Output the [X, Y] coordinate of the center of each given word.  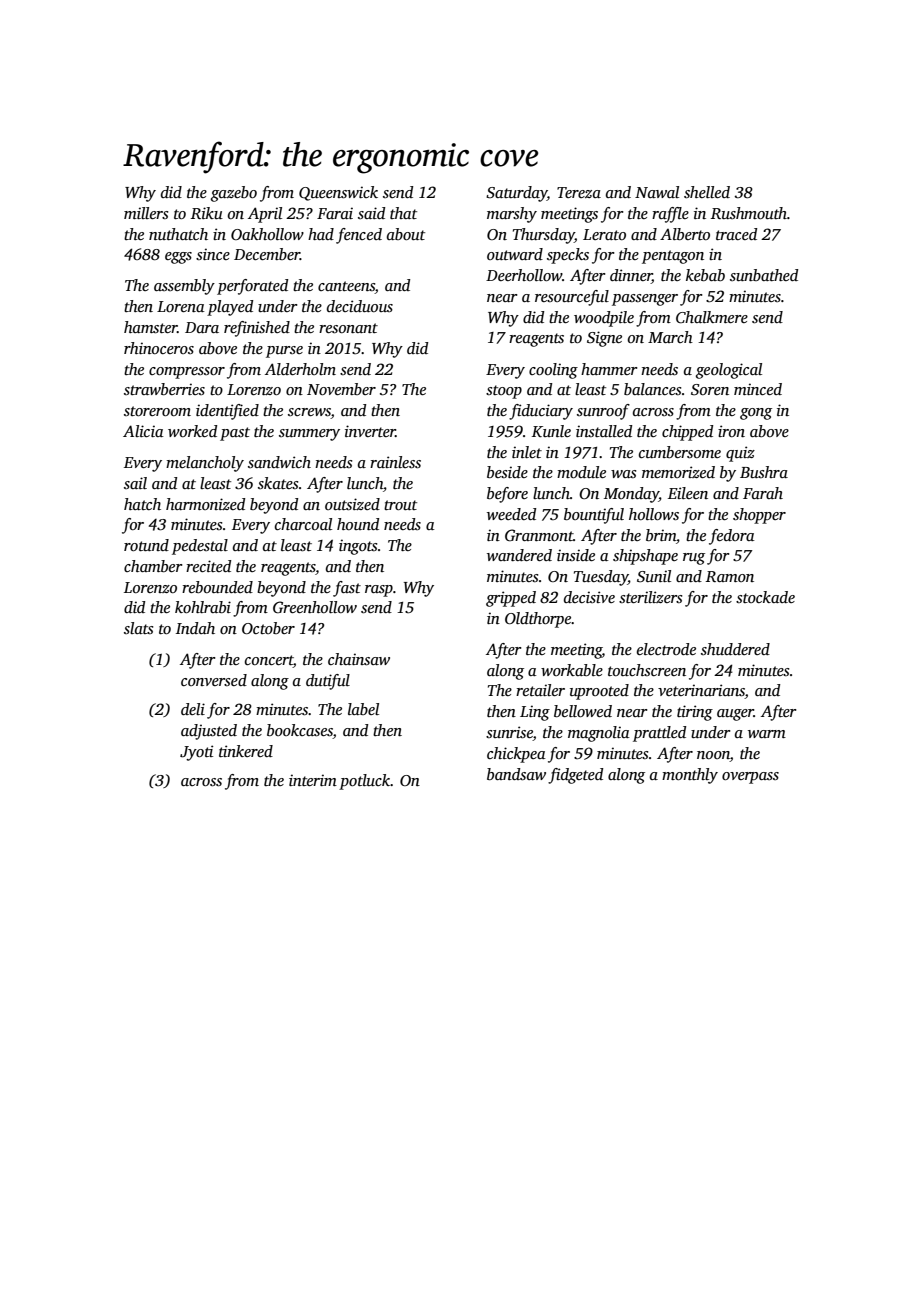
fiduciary [541, 412]
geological [729, 371]
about [406, 234]
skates [278, 483]
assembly [184, 287]
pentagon [673, 257]
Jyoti [196, 753]
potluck [365, 782]
